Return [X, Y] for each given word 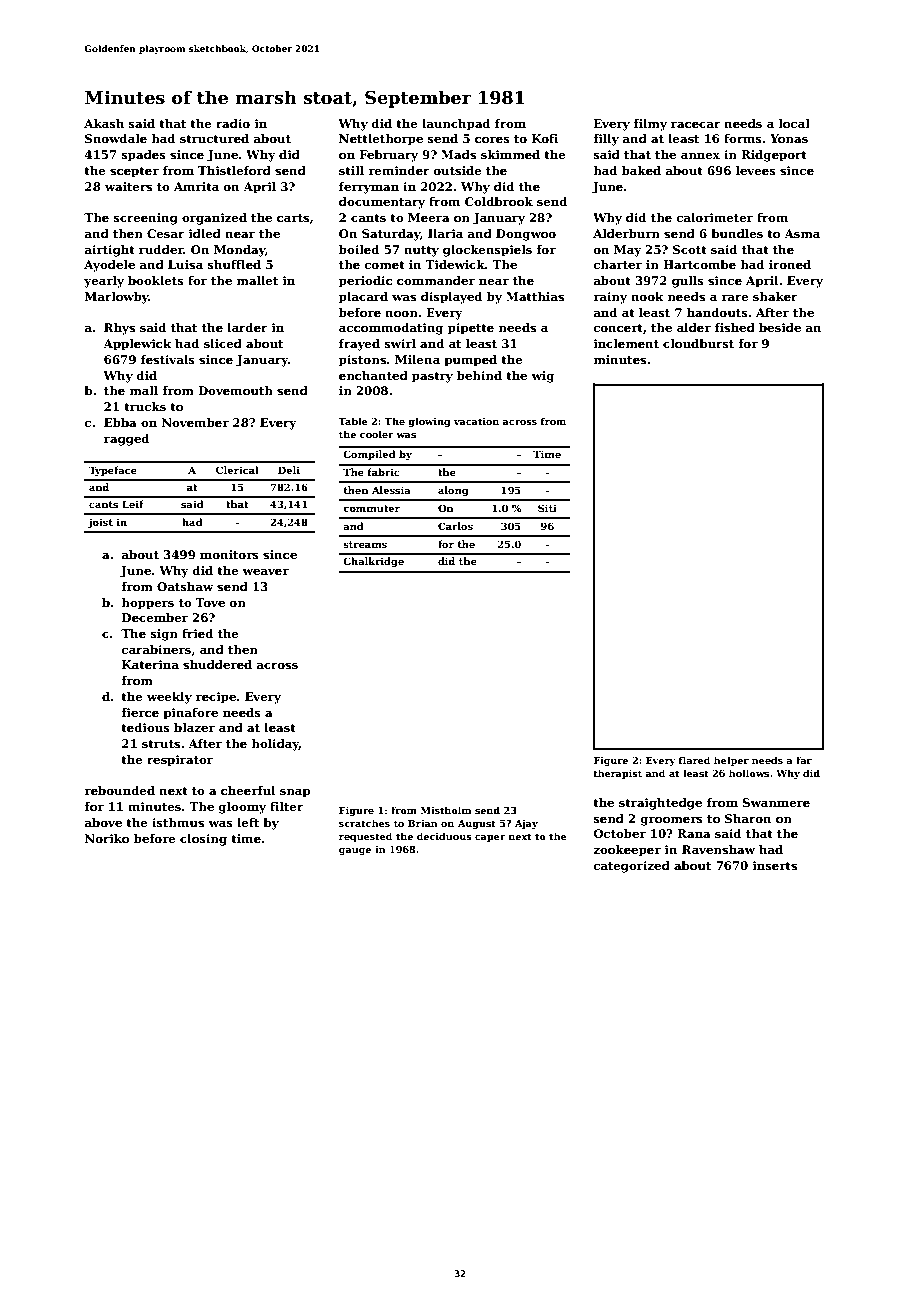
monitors [229, 554]
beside [780, 327]
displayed [452, 298]
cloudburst [698, 343]
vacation [476, 421]
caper [490, 838]
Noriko [107, 838]
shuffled [234, 264]
